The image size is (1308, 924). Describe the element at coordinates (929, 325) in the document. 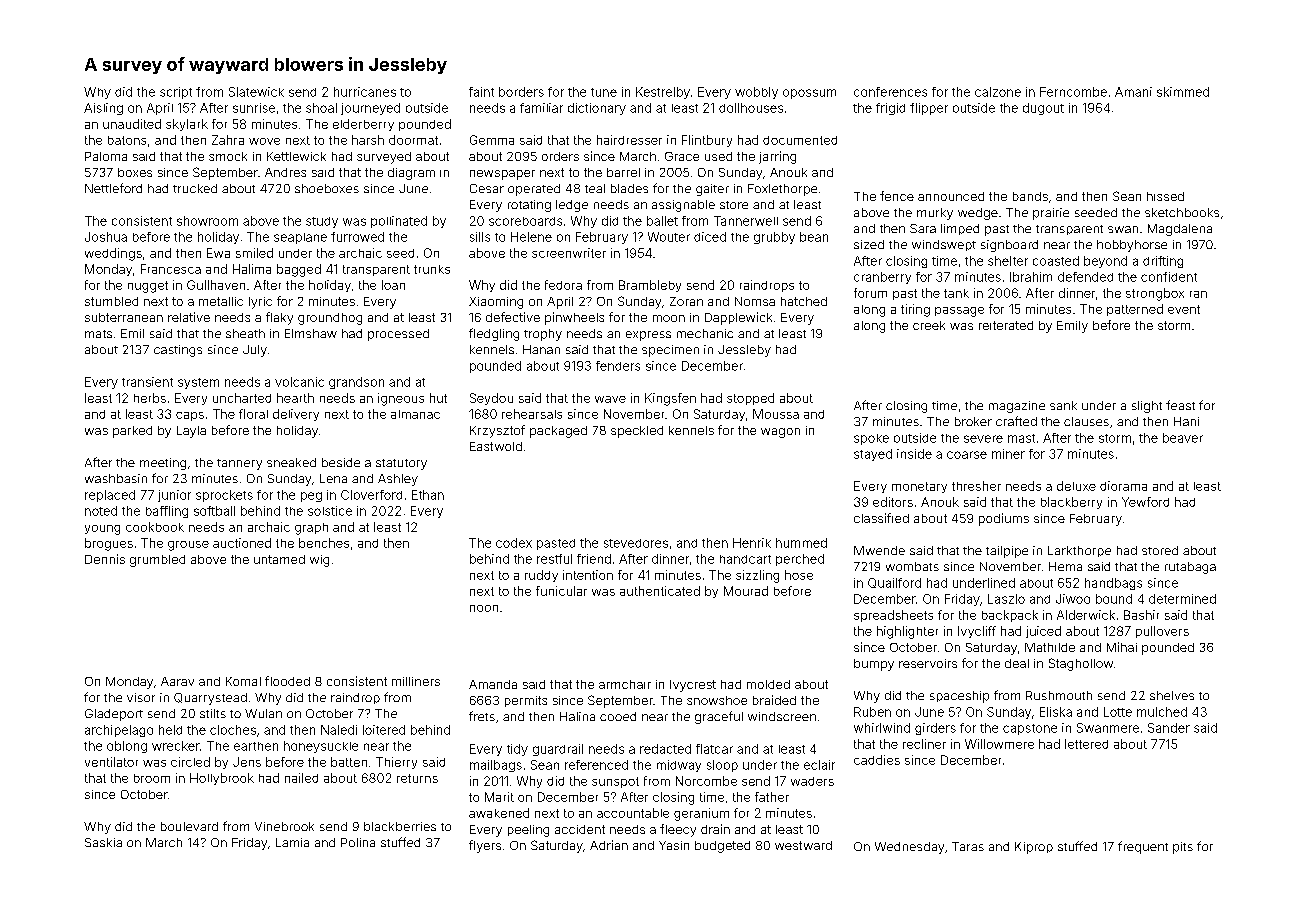

I see `creek` at that location.
